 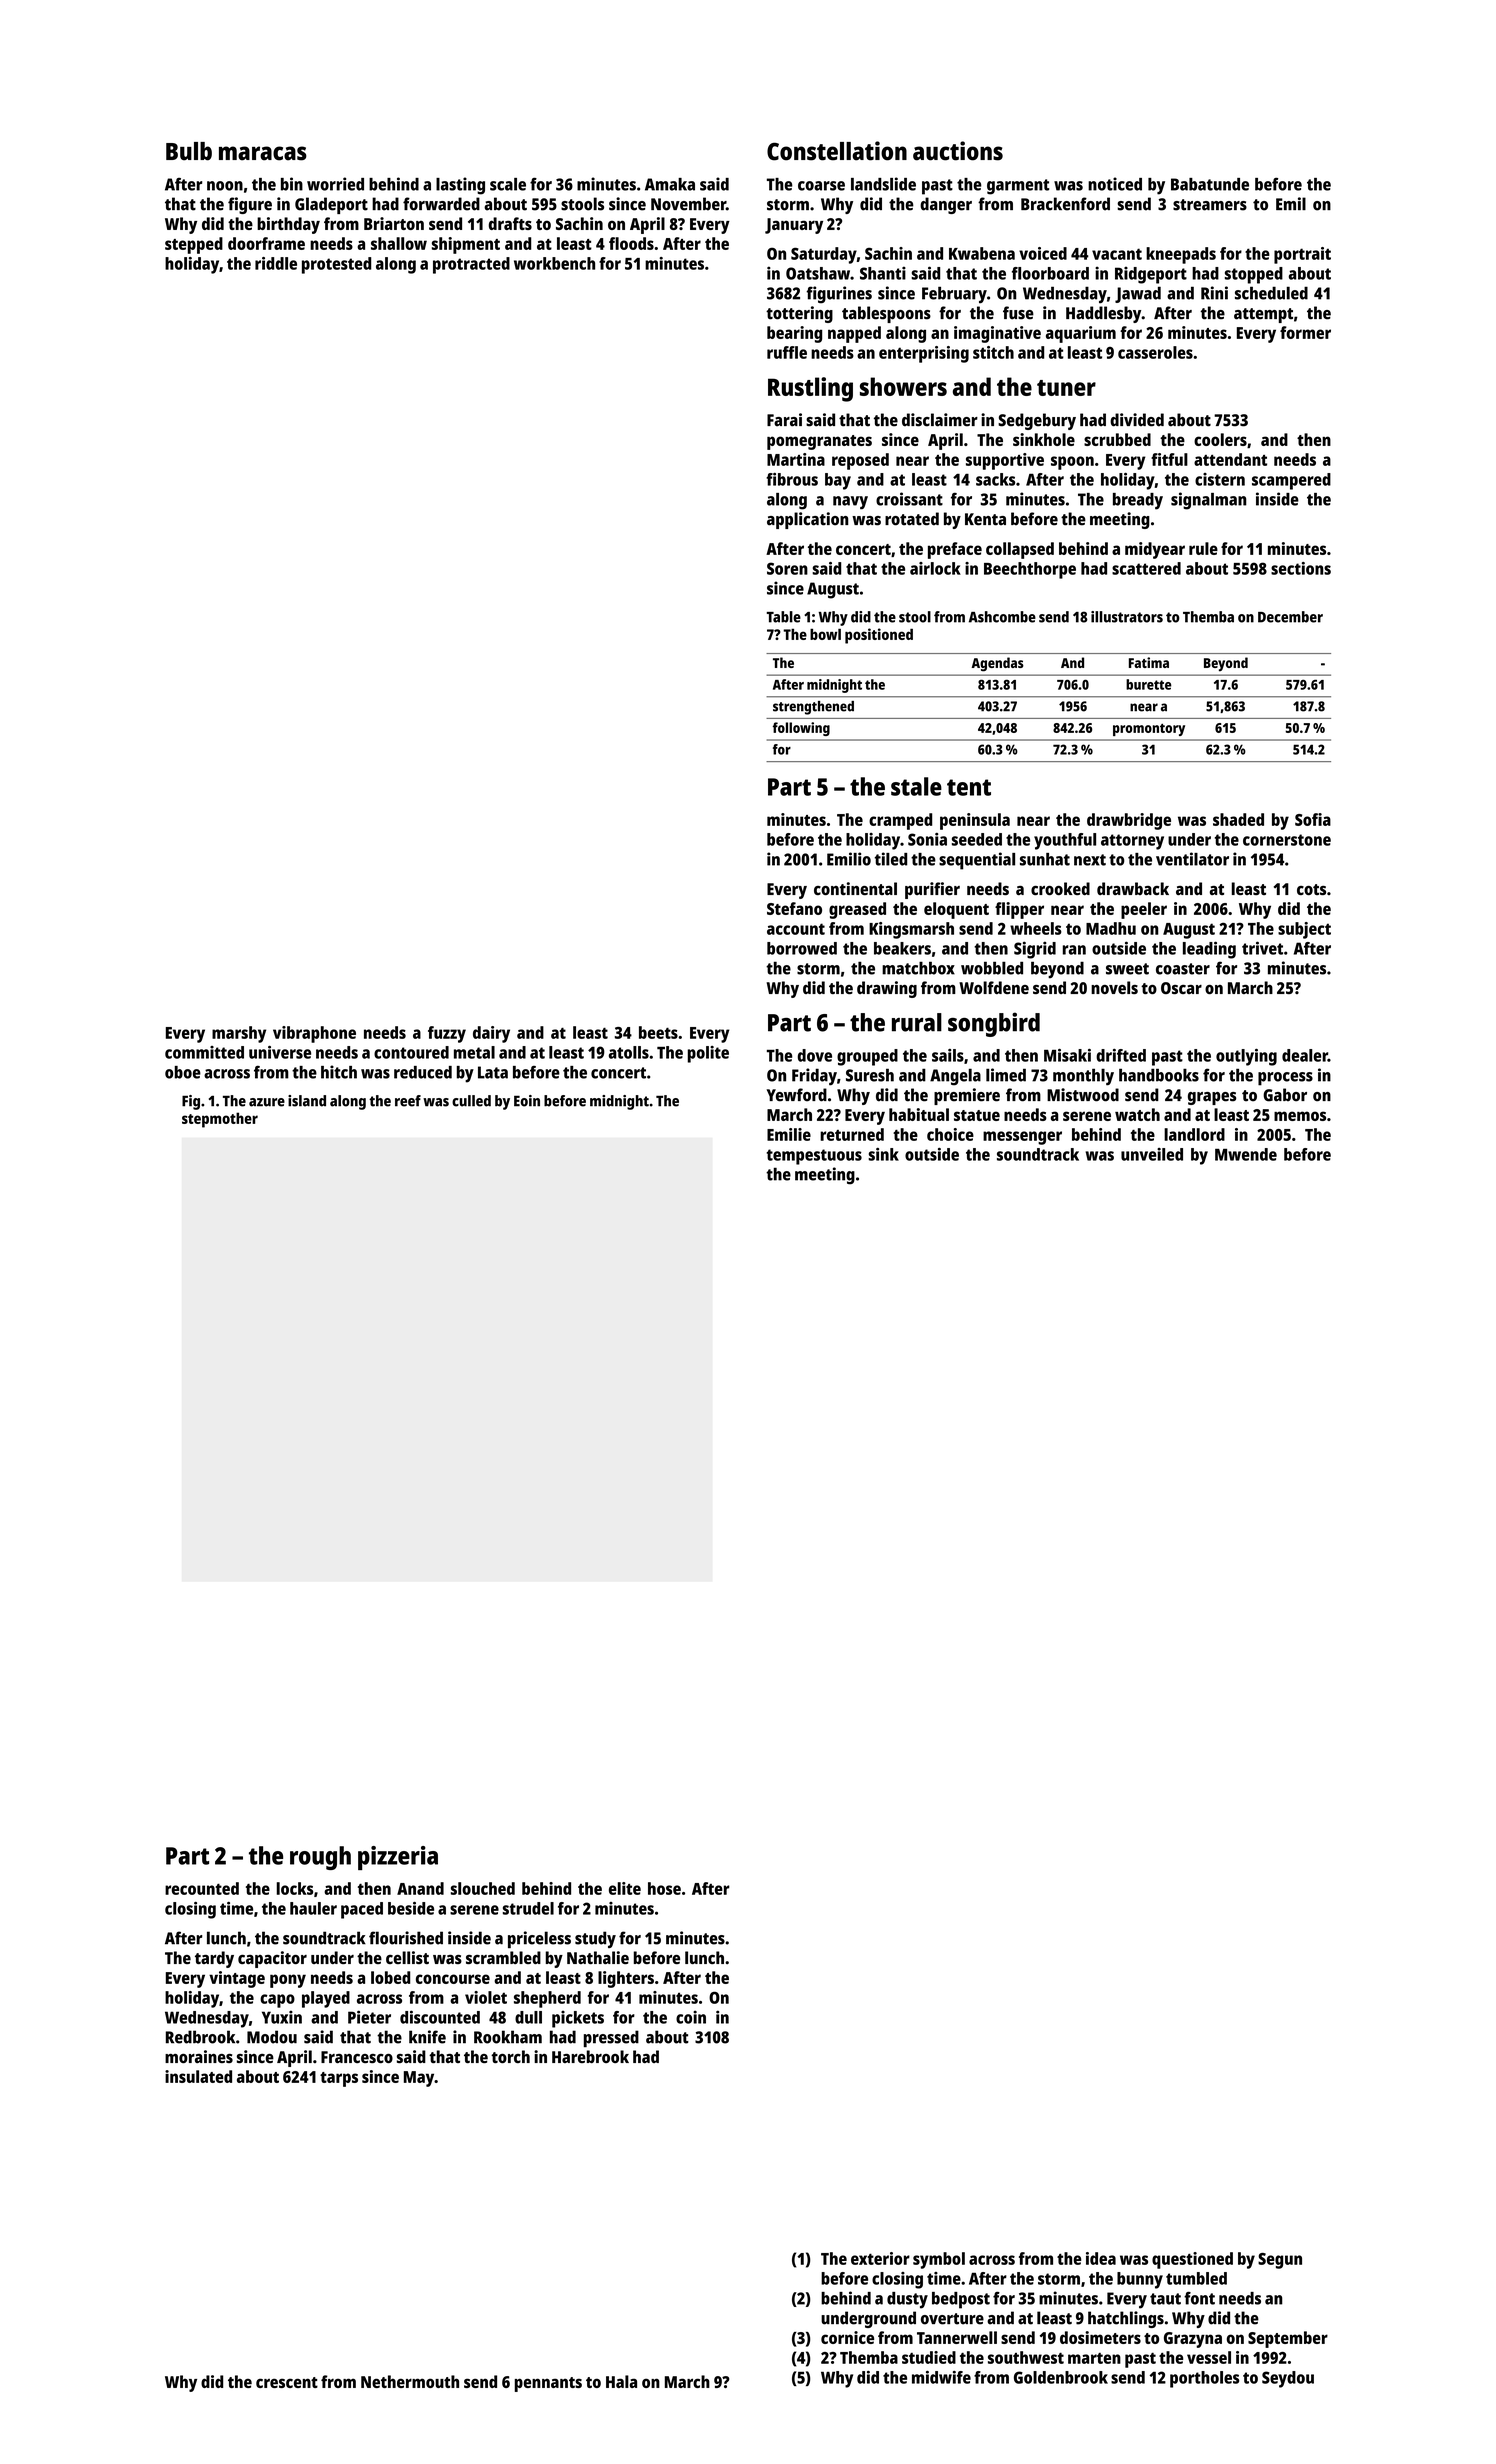 What do you see at coordinates (1155, 352) in the image?
I see `casseroles` at bounding box center [1155, 352].
